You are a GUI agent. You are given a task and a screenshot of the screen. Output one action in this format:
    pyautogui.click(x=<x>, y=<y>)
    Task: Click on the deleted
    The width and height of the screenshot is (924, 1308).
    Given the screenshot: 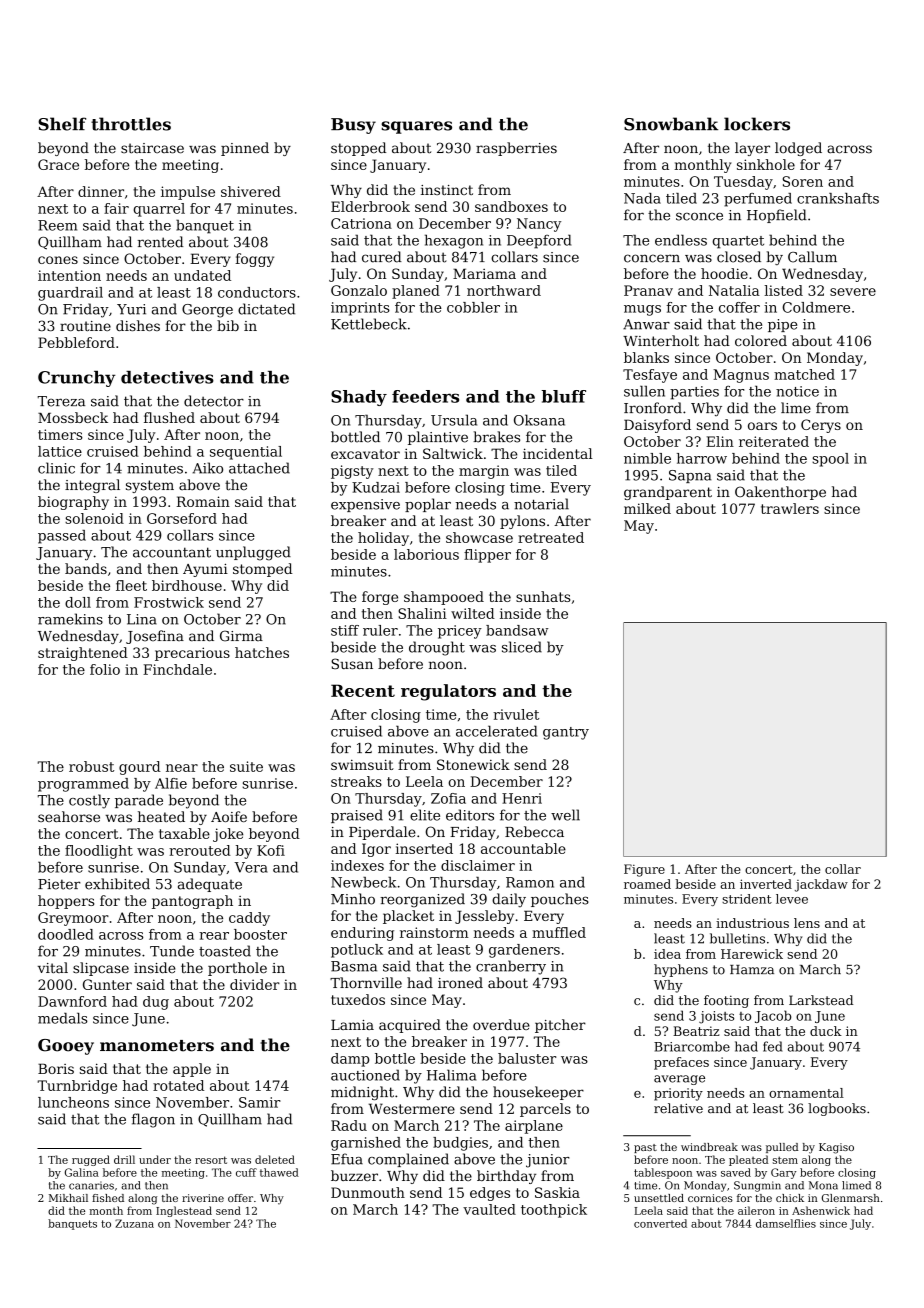 What is the action you would take?
    pyautogui.click(x=275, y=1159)
